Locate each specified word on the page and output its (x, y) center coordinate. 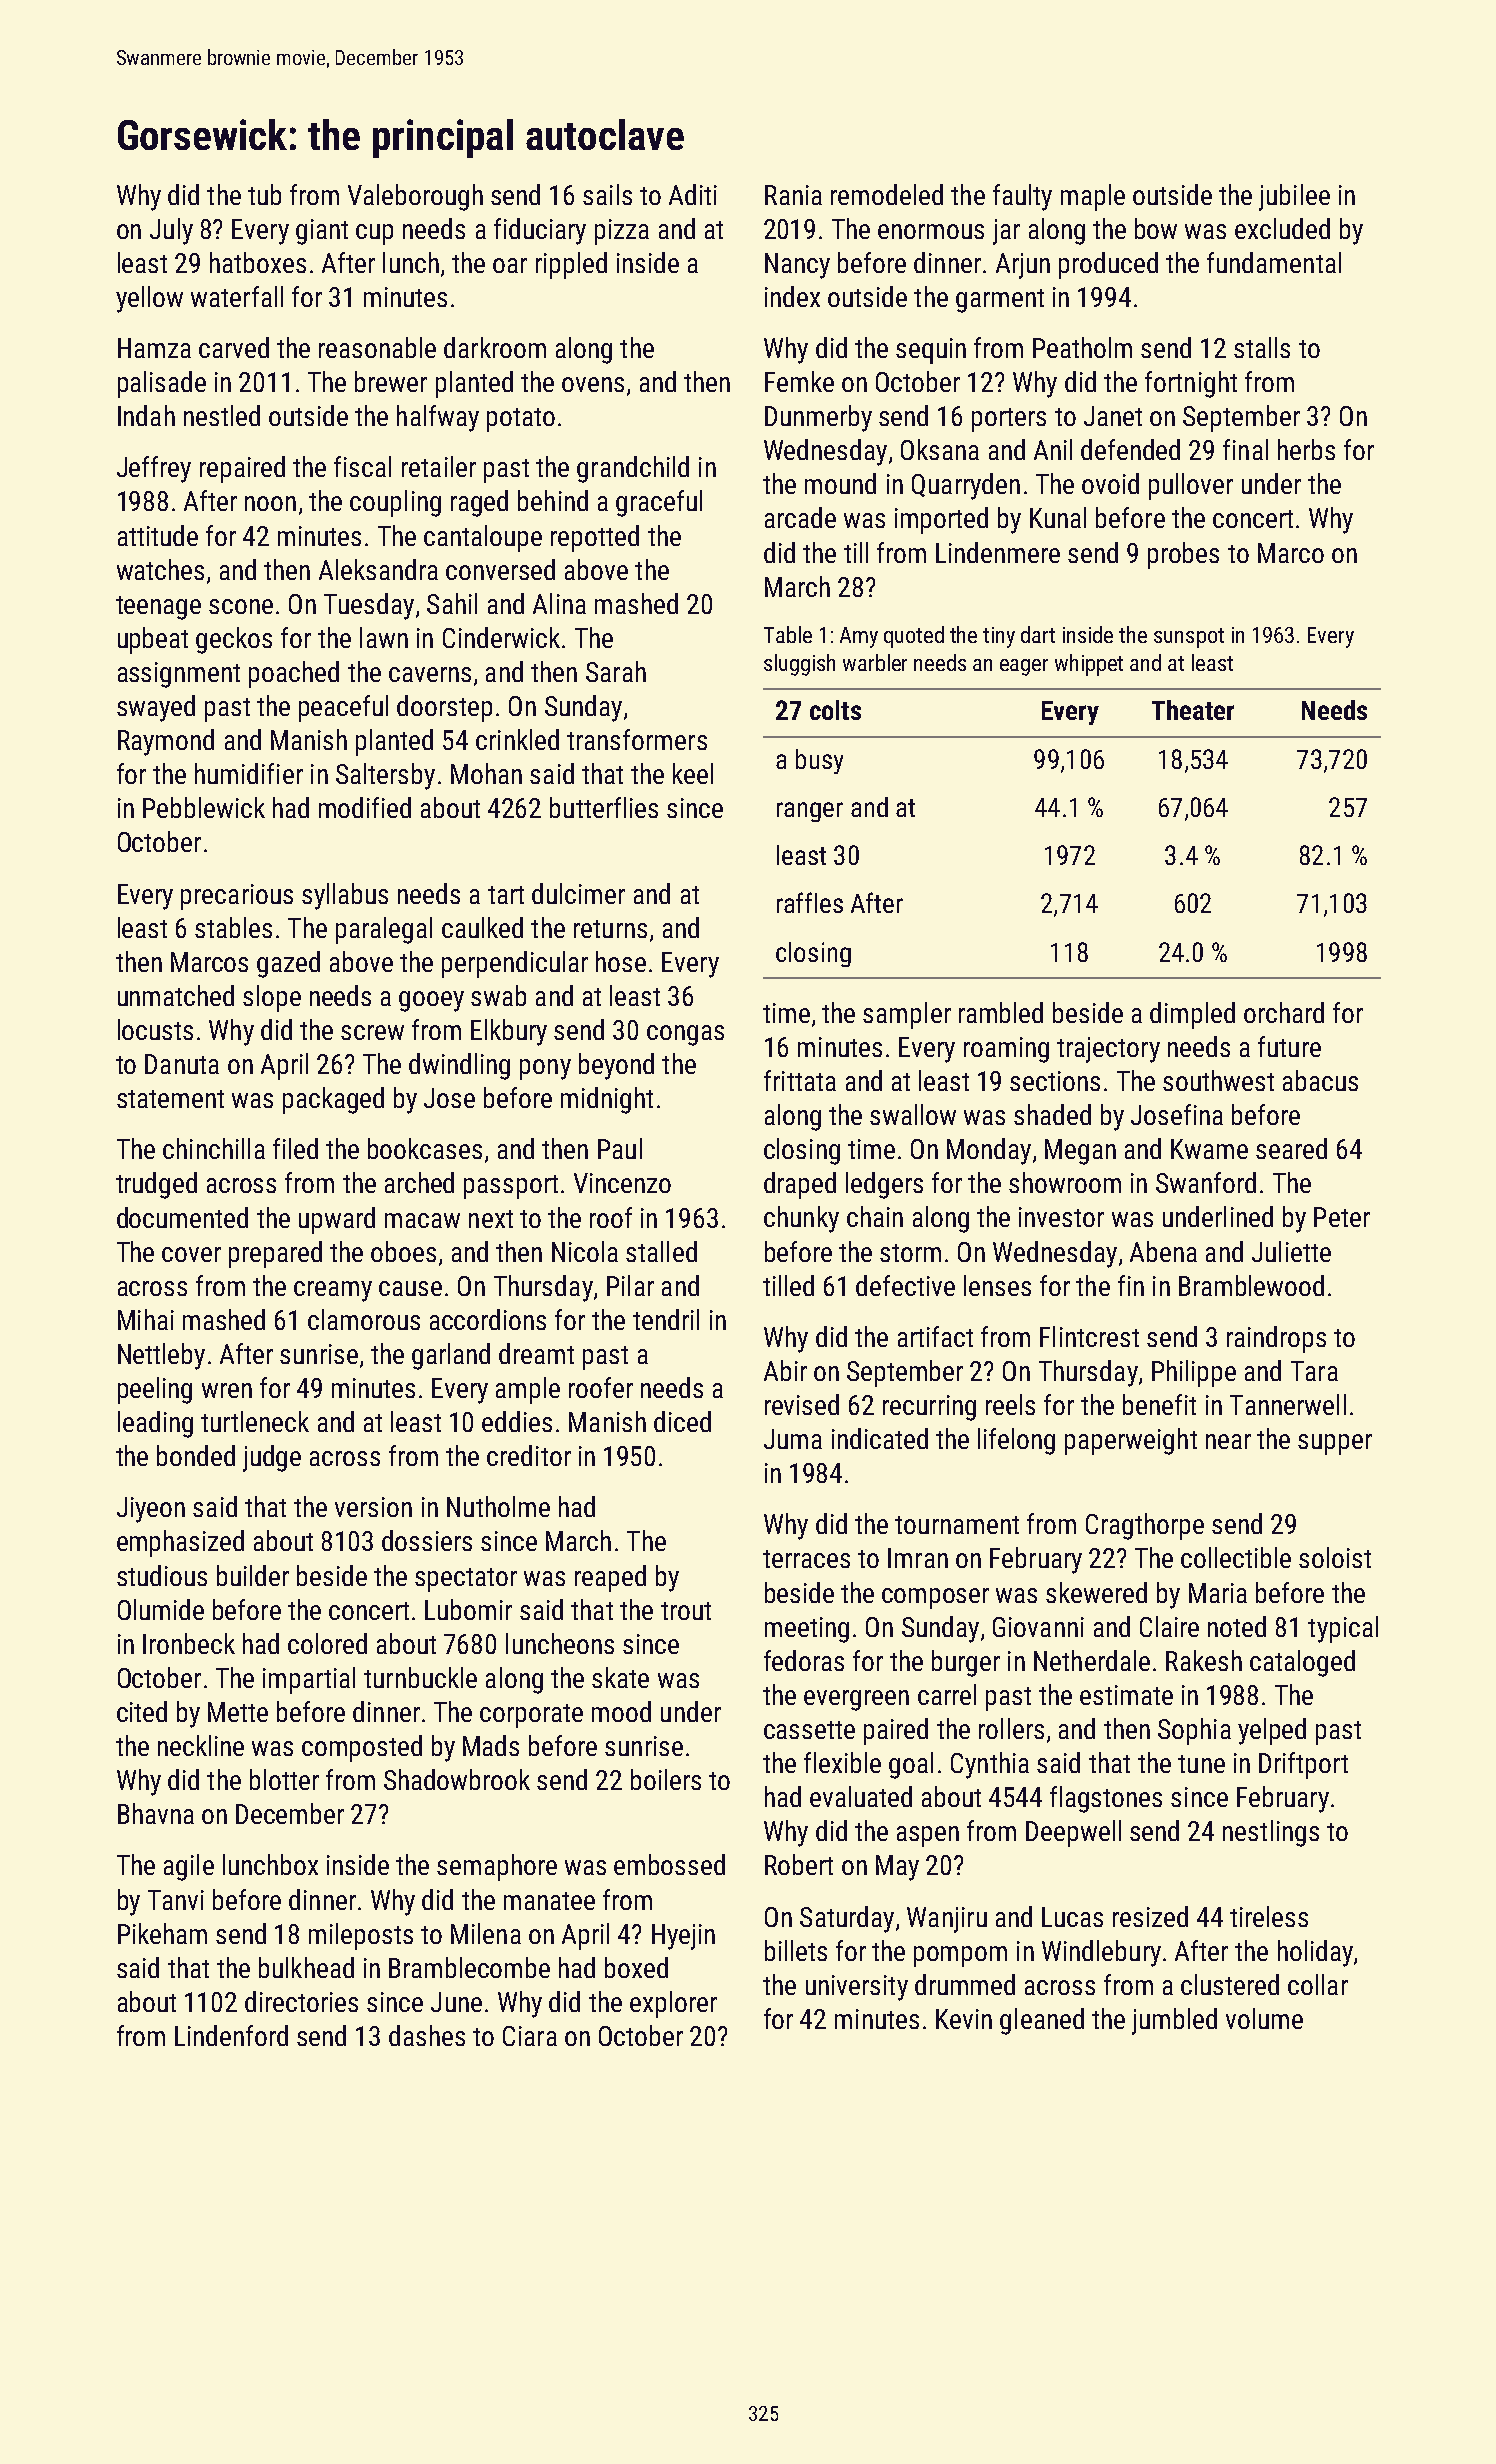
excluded (1282, 228)
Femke (799, 381)
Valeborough (415, 197)
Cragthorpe (1145, 1526)
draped (800, 1185)
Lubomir (468, 1609)
